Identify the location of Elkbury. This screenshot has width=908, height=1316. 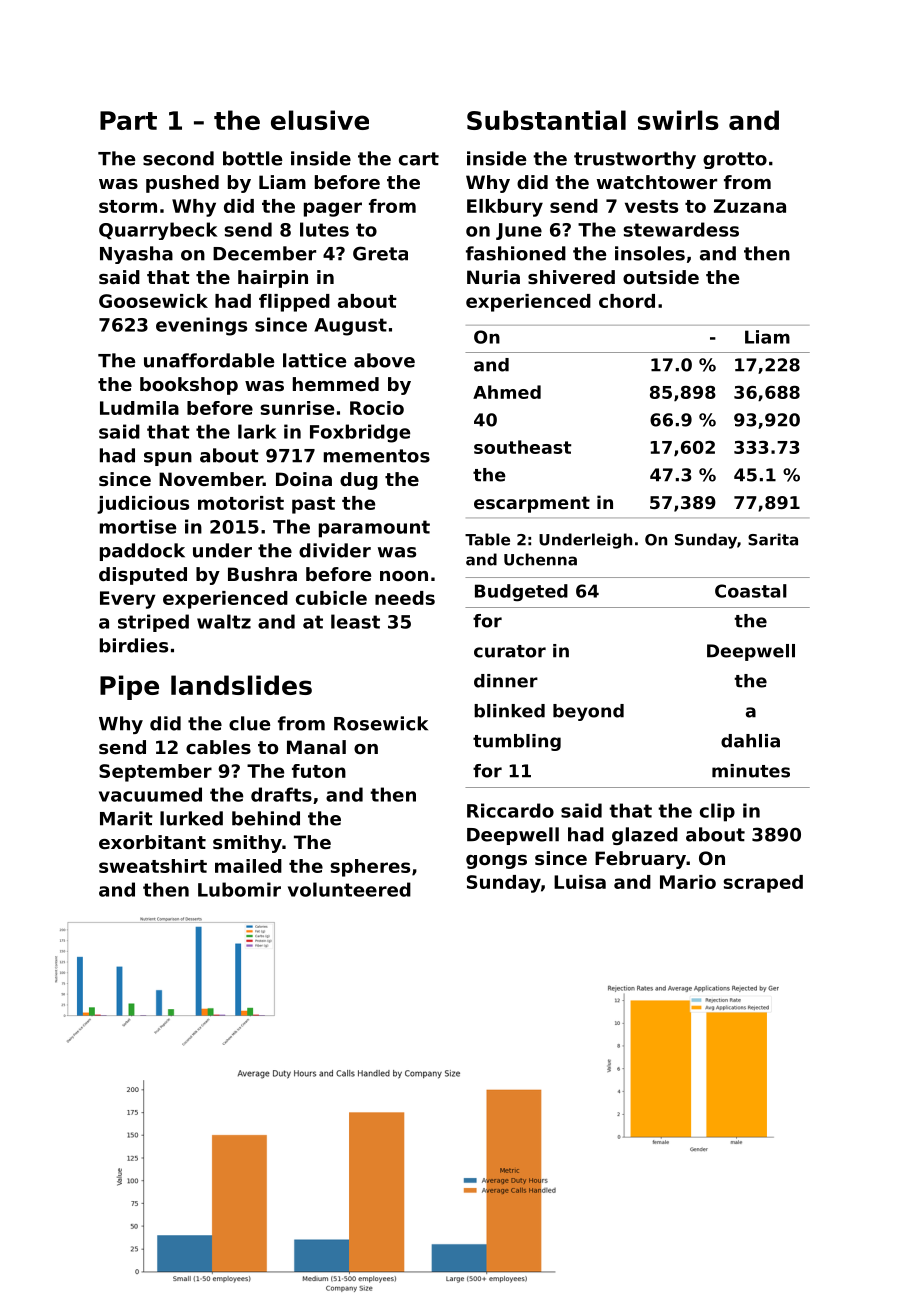
(505, 208).
